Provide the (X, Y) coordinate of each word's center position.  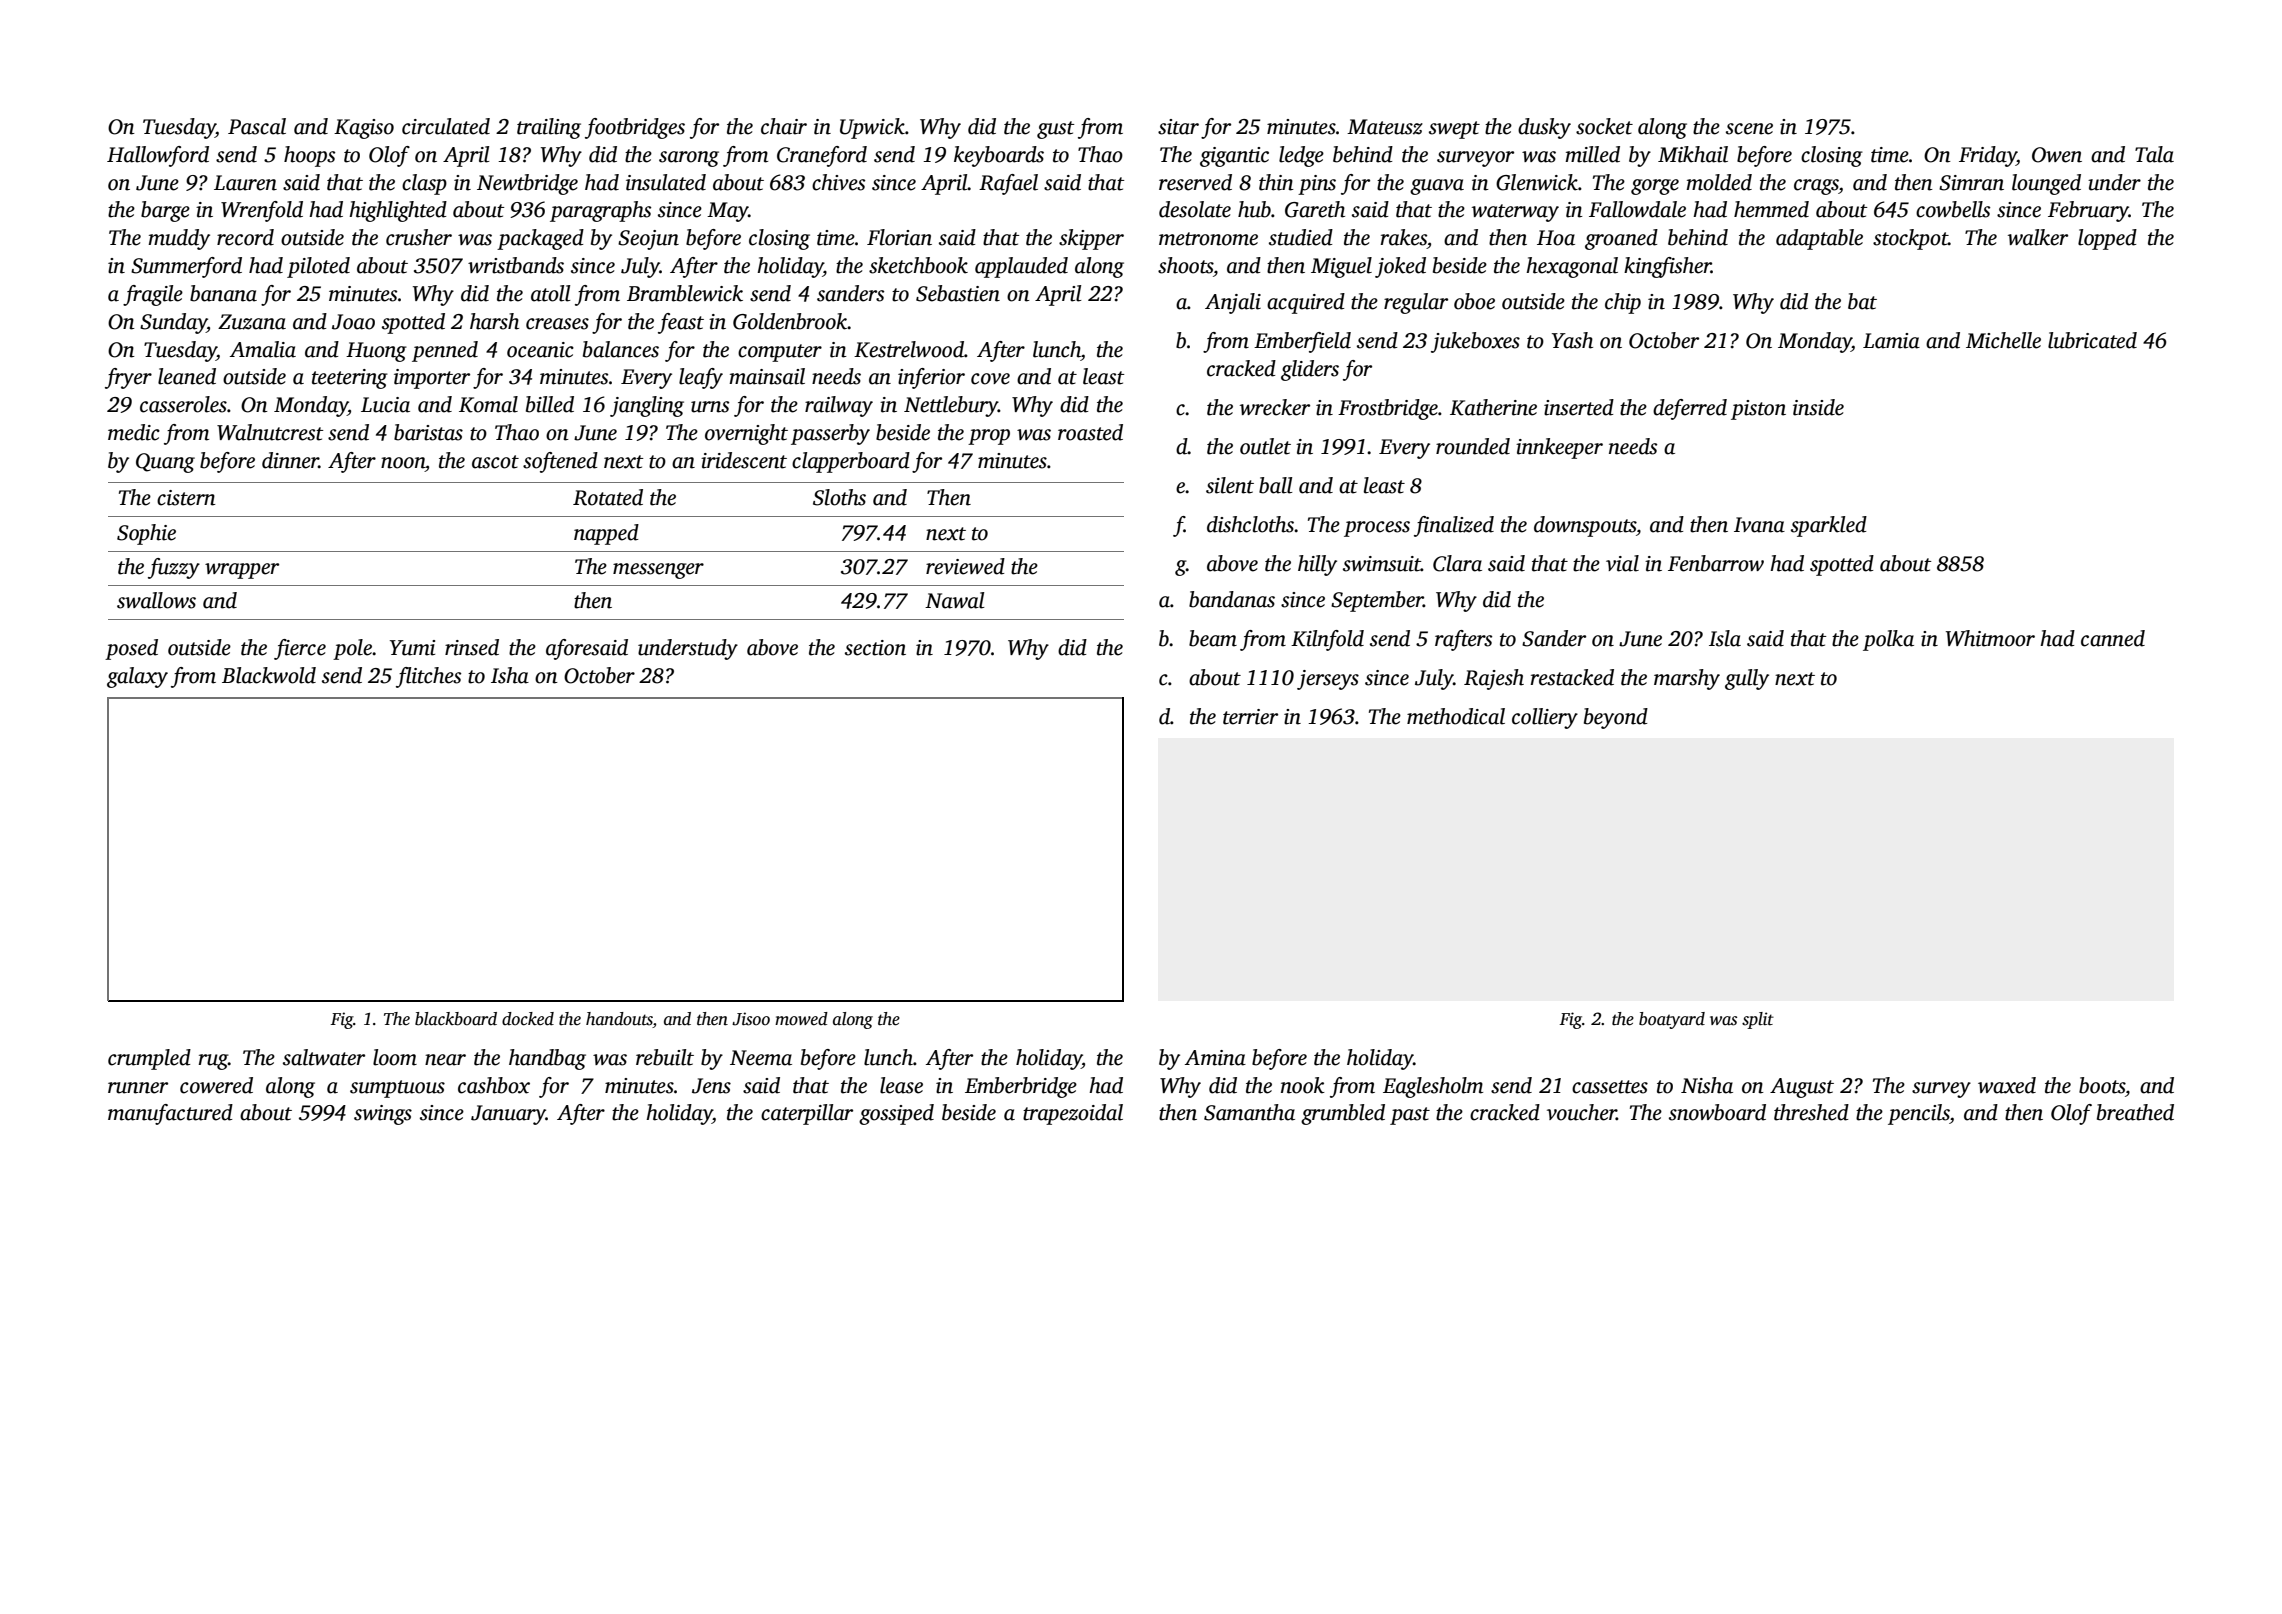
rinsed (472, 647)
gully (1747, 679)
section (875, 648)
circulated (446, 126)
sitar (1178, 127)
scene (1749, 129)
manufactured (170, 1114)
